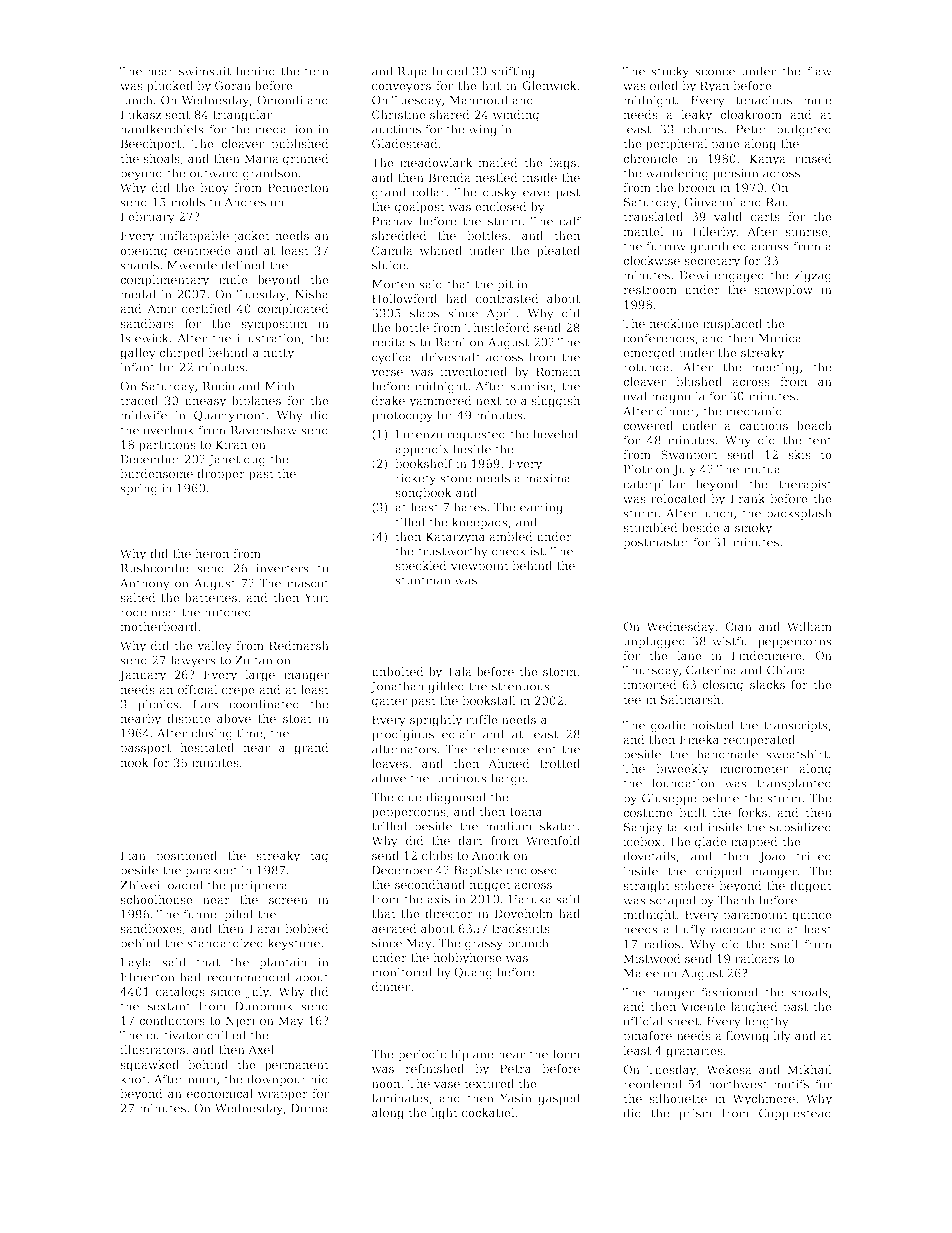  What do you see at coordinates (233, 85) in the image?
I see `Goran` at bounding box center [233, 85].
